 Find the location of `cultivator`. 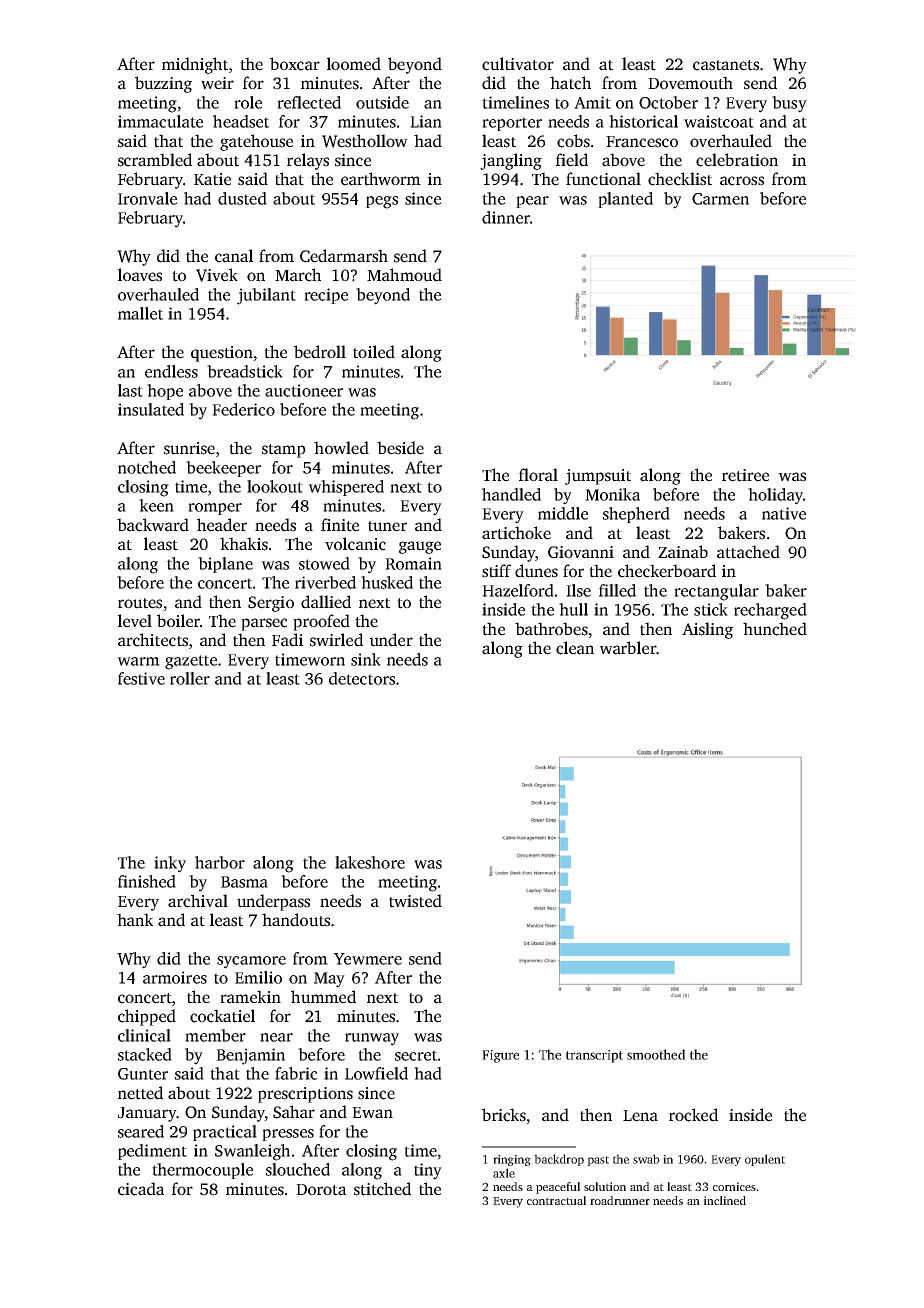

cultivator is located at coordinates (518, 64).
